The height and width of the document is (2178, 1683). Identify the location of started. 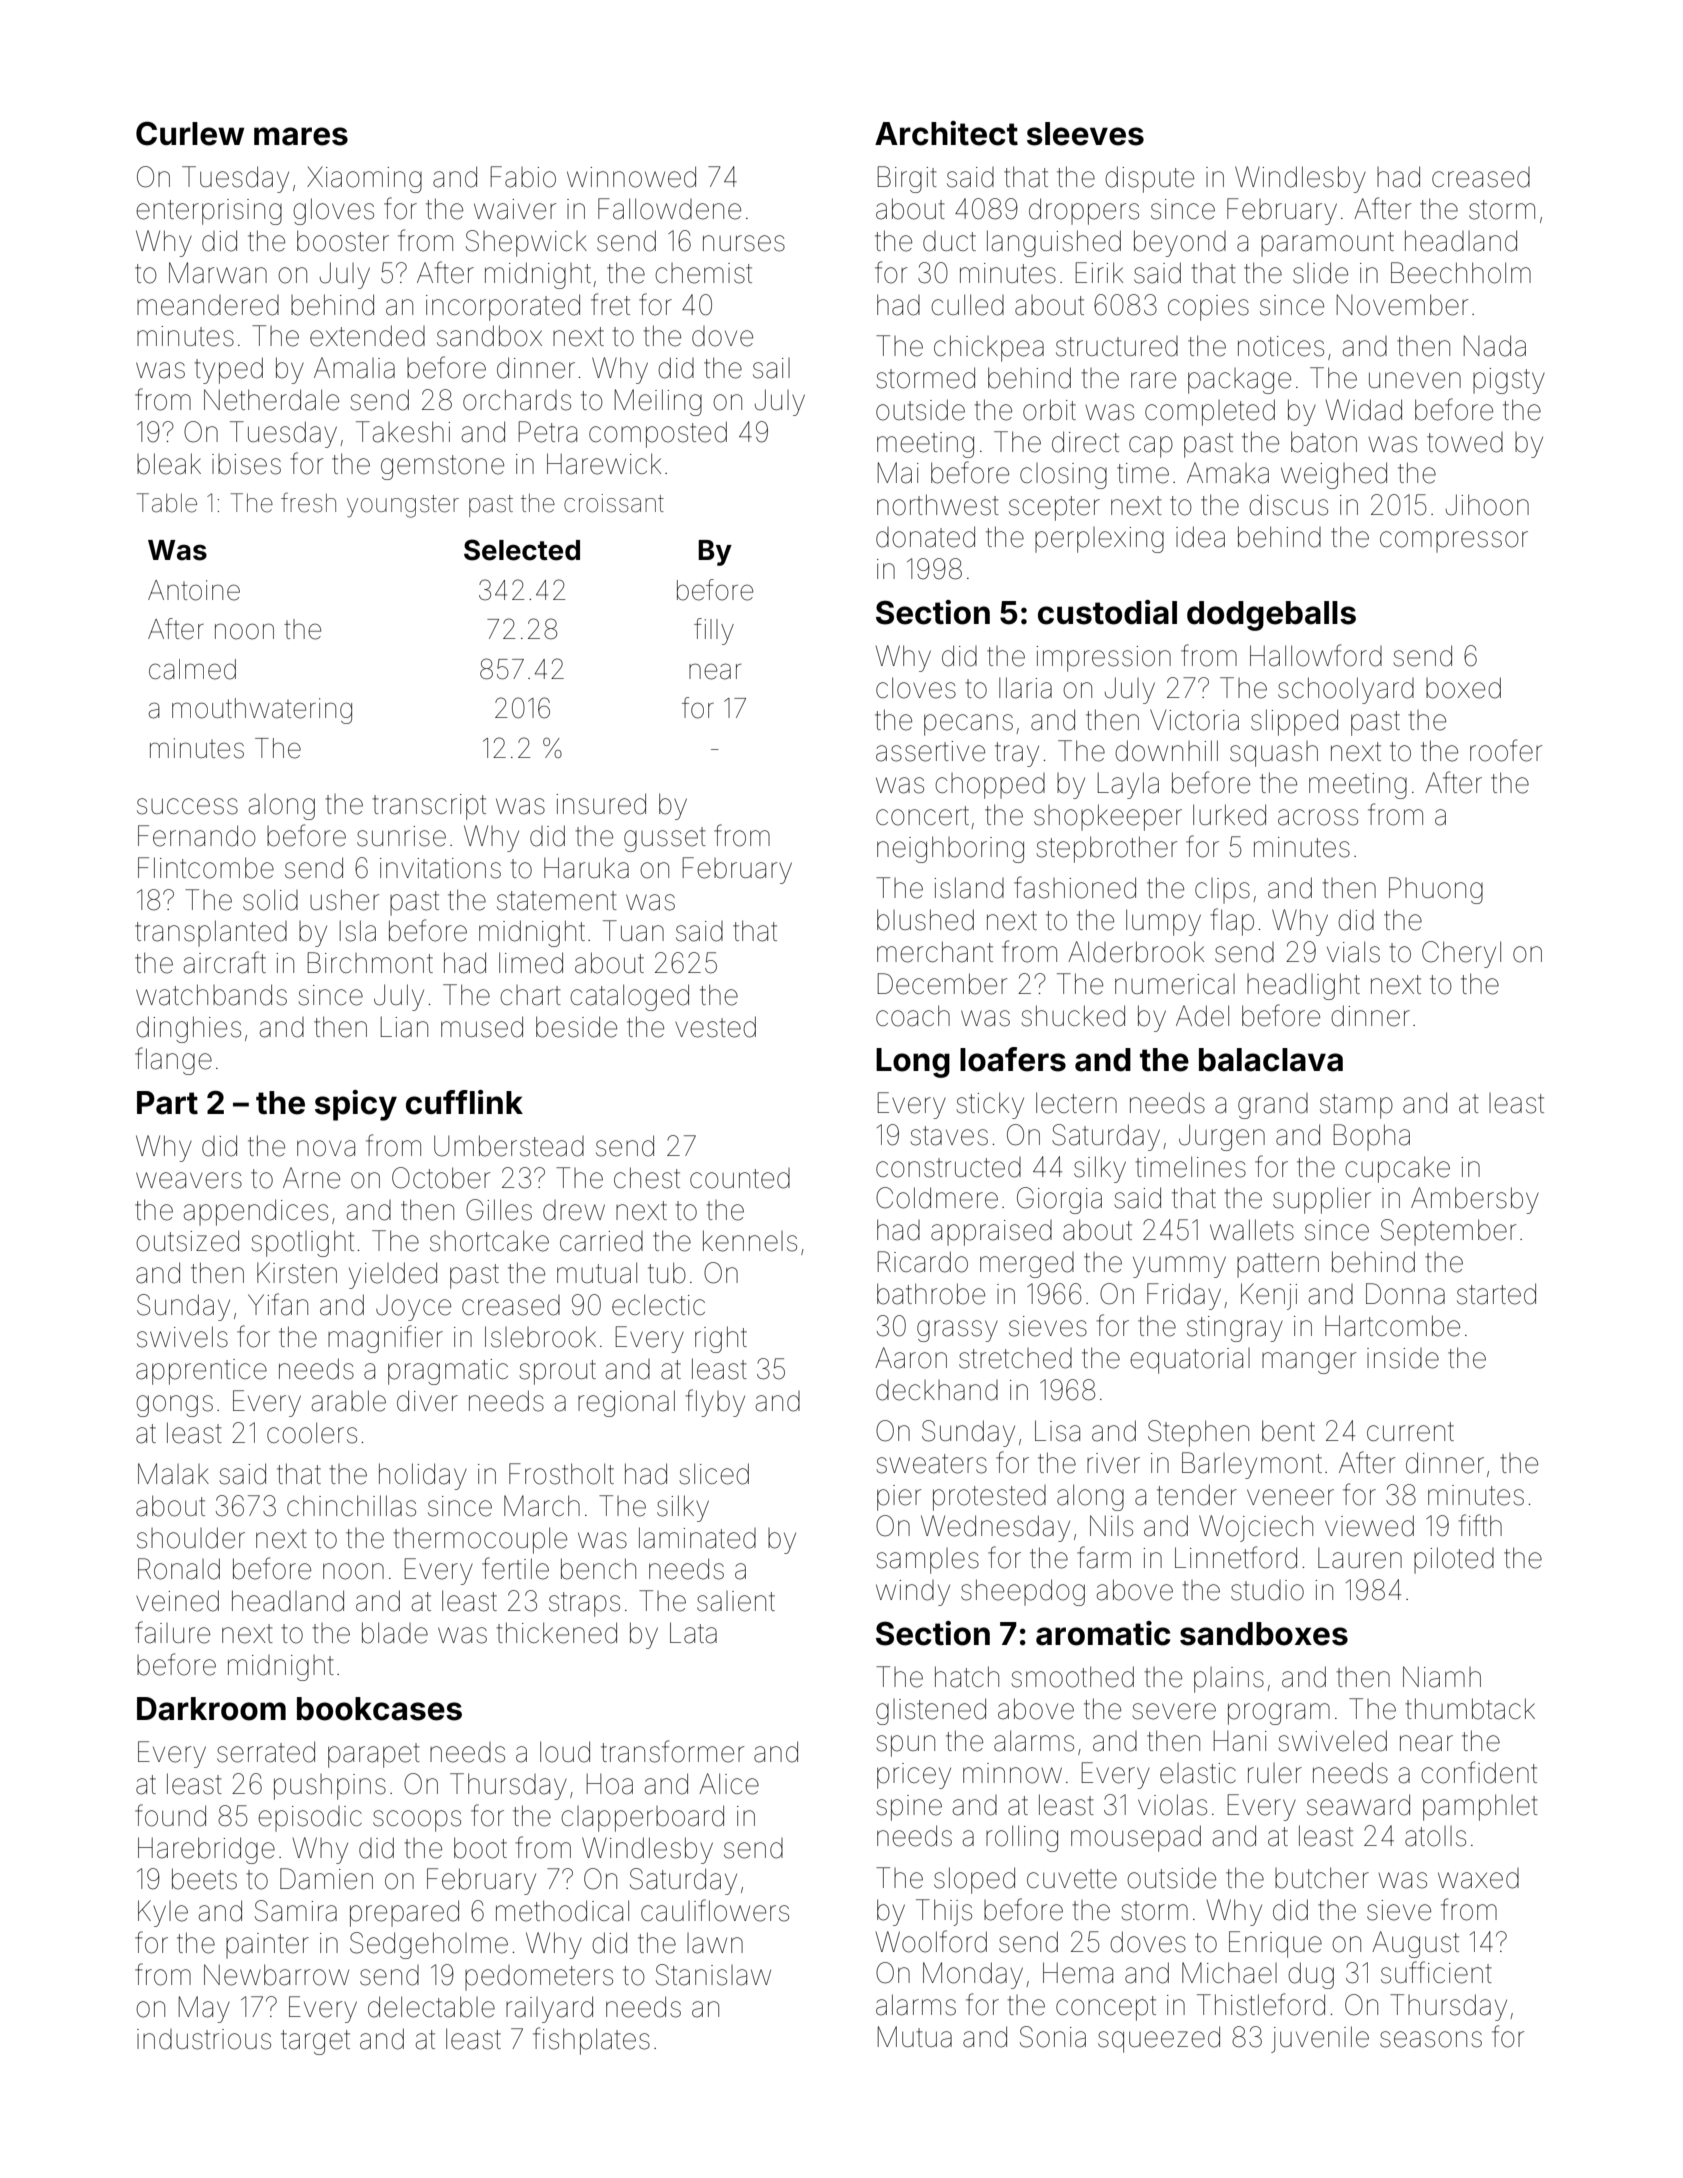
(1496, 1294).
